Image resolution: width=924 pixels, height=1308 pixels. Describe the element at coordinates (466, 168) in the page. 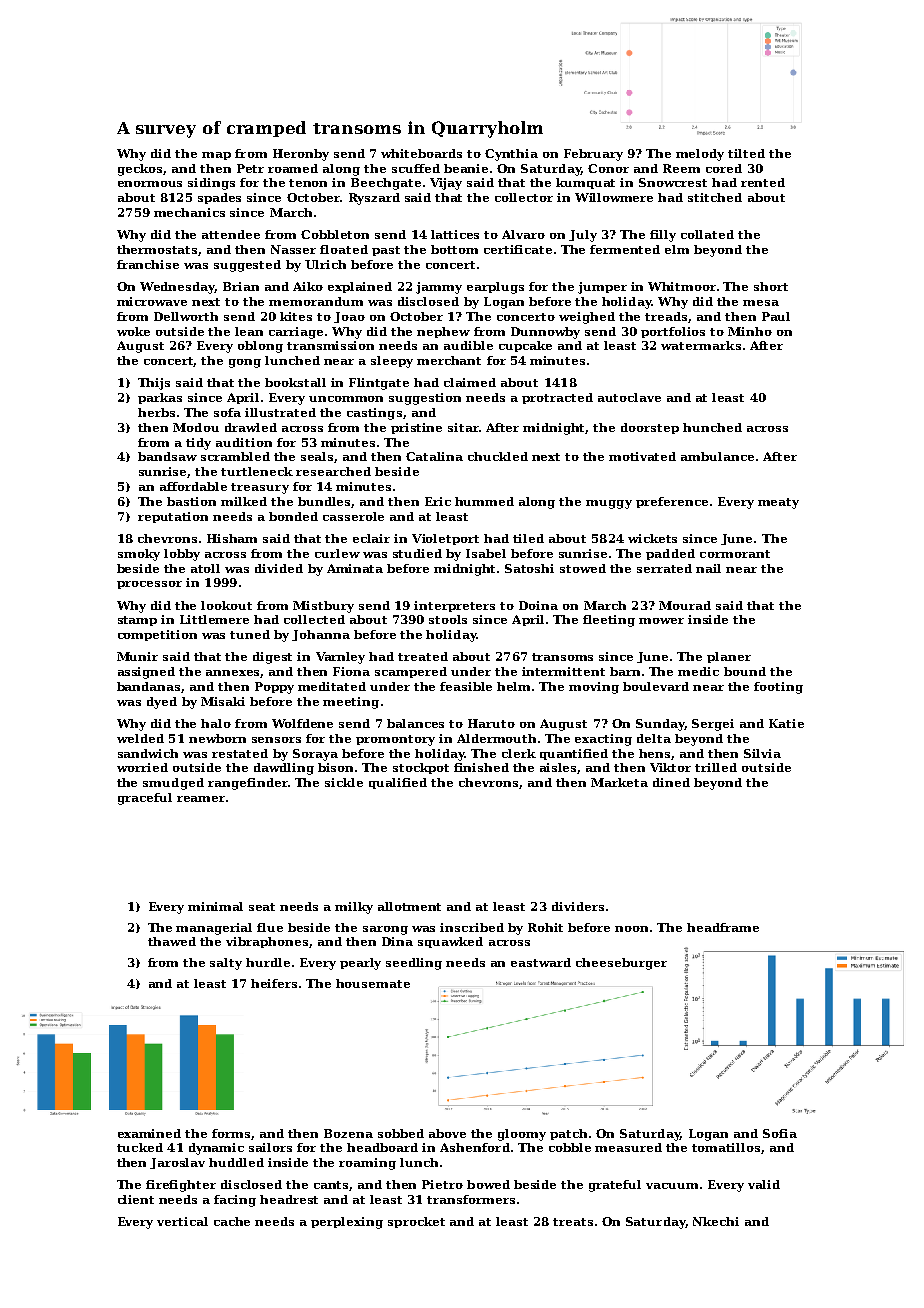

I see `beanie` at that location.
